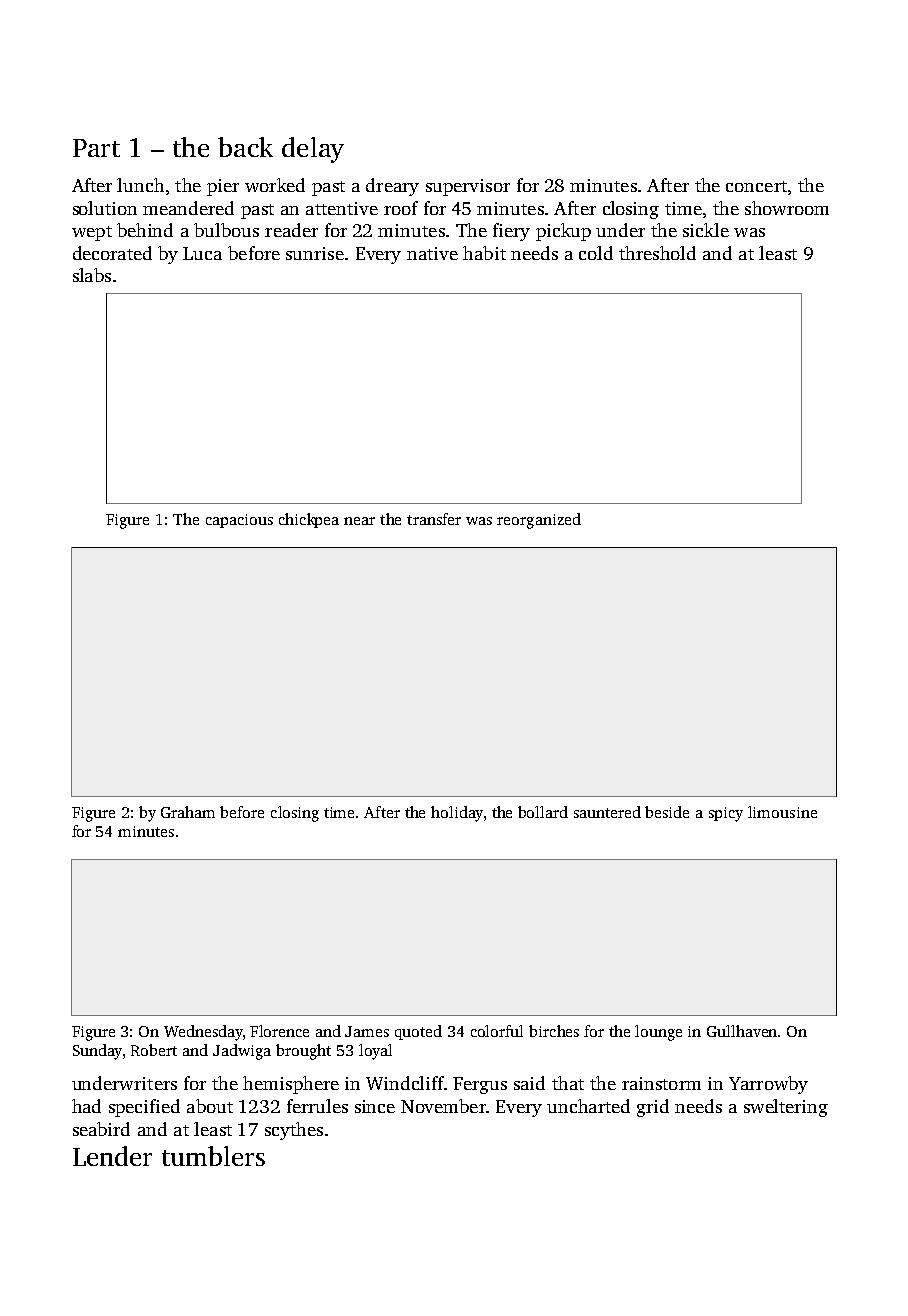  What do you see at coordinates (484, 253) in the screenshot?
I see `habit` at bounding box center [484, 253].
